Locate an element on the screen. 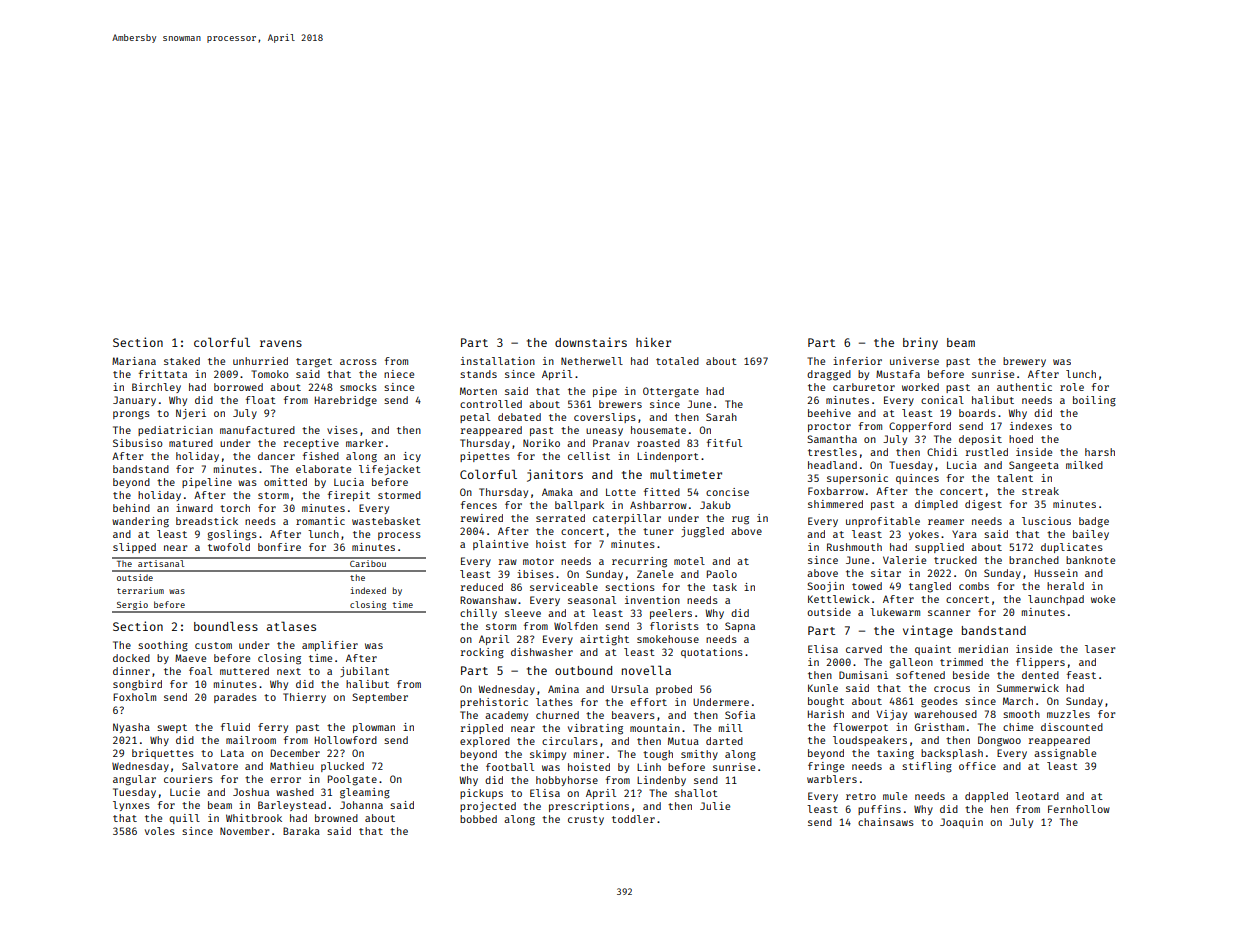 The height and width of the screenshot is (952, 1233). behind is located at coordinates (131, 508).
